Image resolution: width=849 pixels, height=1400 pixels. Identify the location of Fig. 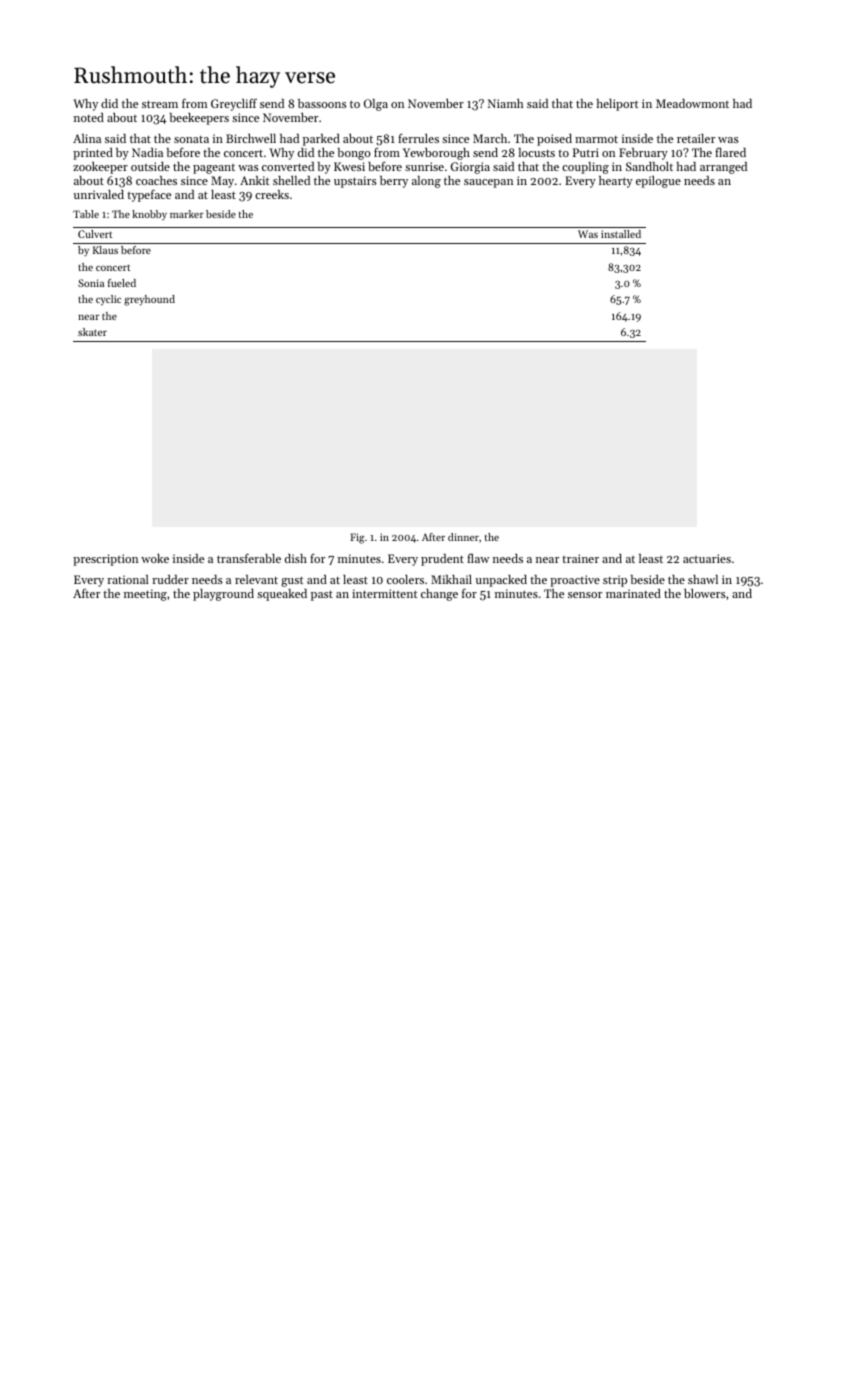
(357, 538).
